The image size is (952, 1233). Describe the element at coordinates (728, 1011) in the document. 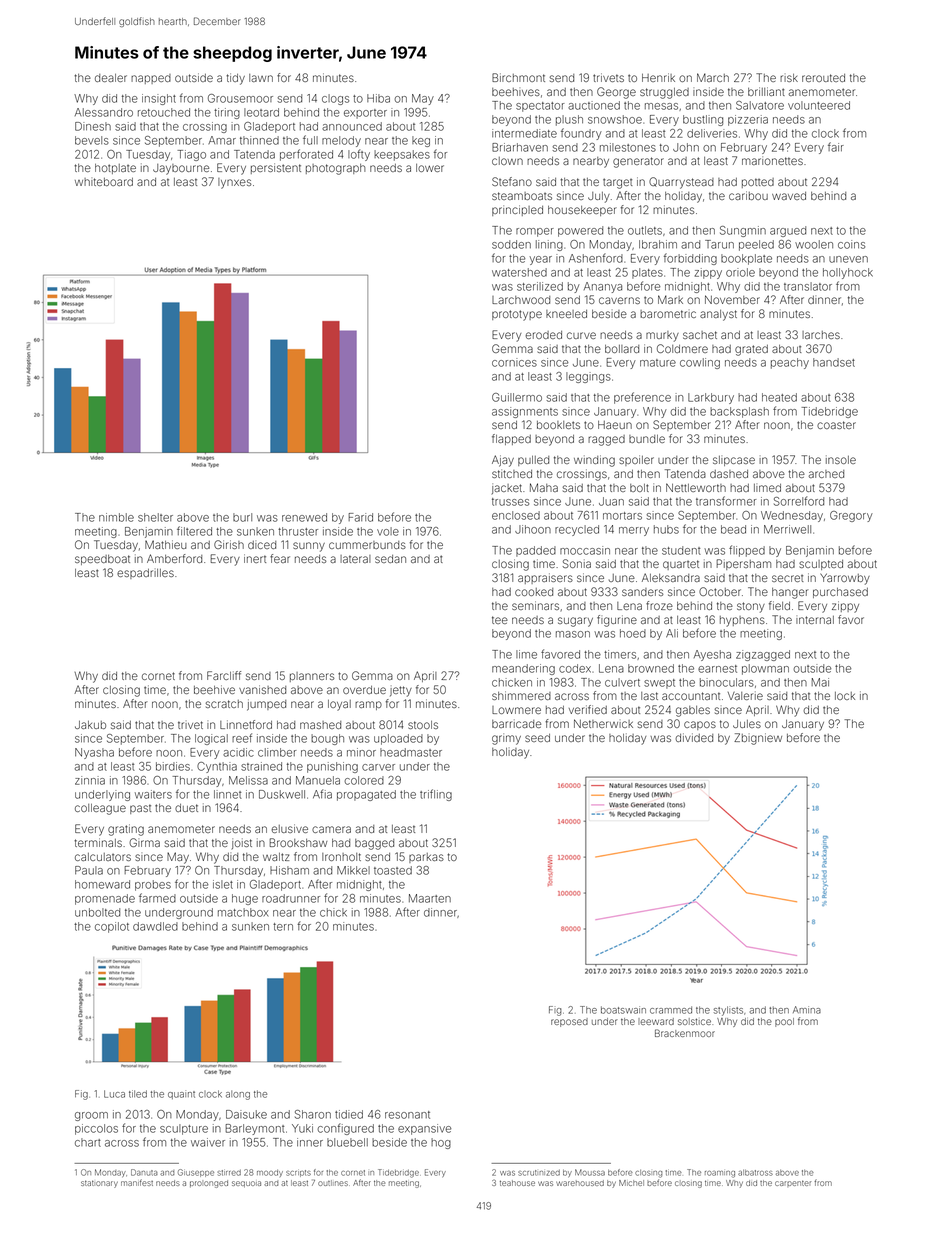

I see `stylists` at that location.
